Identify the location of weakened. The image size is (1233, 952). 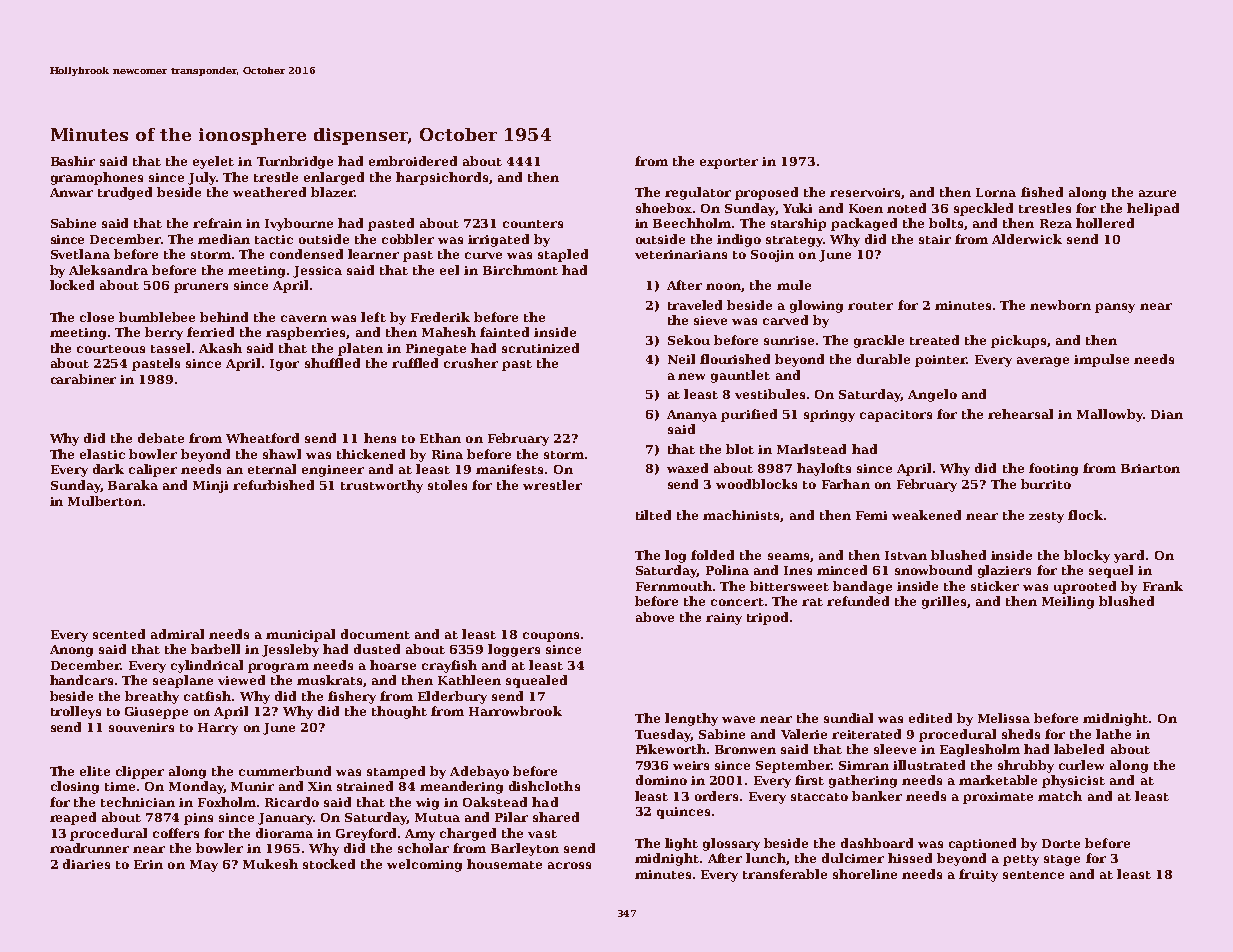
(926, 515).
